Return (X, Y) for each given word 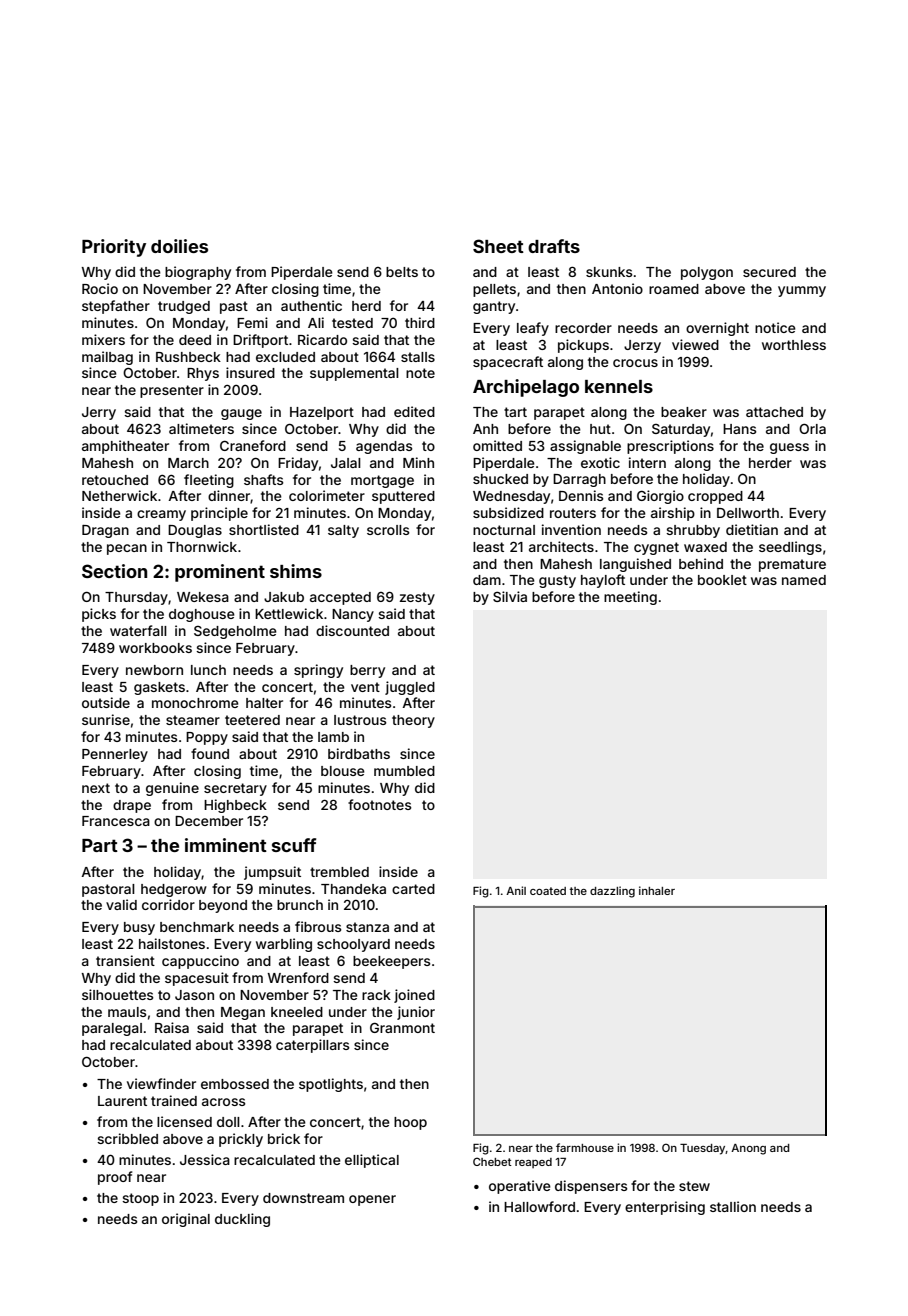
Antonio (617, 288)
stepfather (116, 307)
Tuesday (703, 1149)
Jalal (346, 463)
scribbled (127, 1138)
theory (413, 721)
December (209, 821)
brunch (300, 905)
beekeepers (391, 962)
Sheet (498, 246)
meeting (630, 598)
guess (789, 448)
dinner (229, 495)
